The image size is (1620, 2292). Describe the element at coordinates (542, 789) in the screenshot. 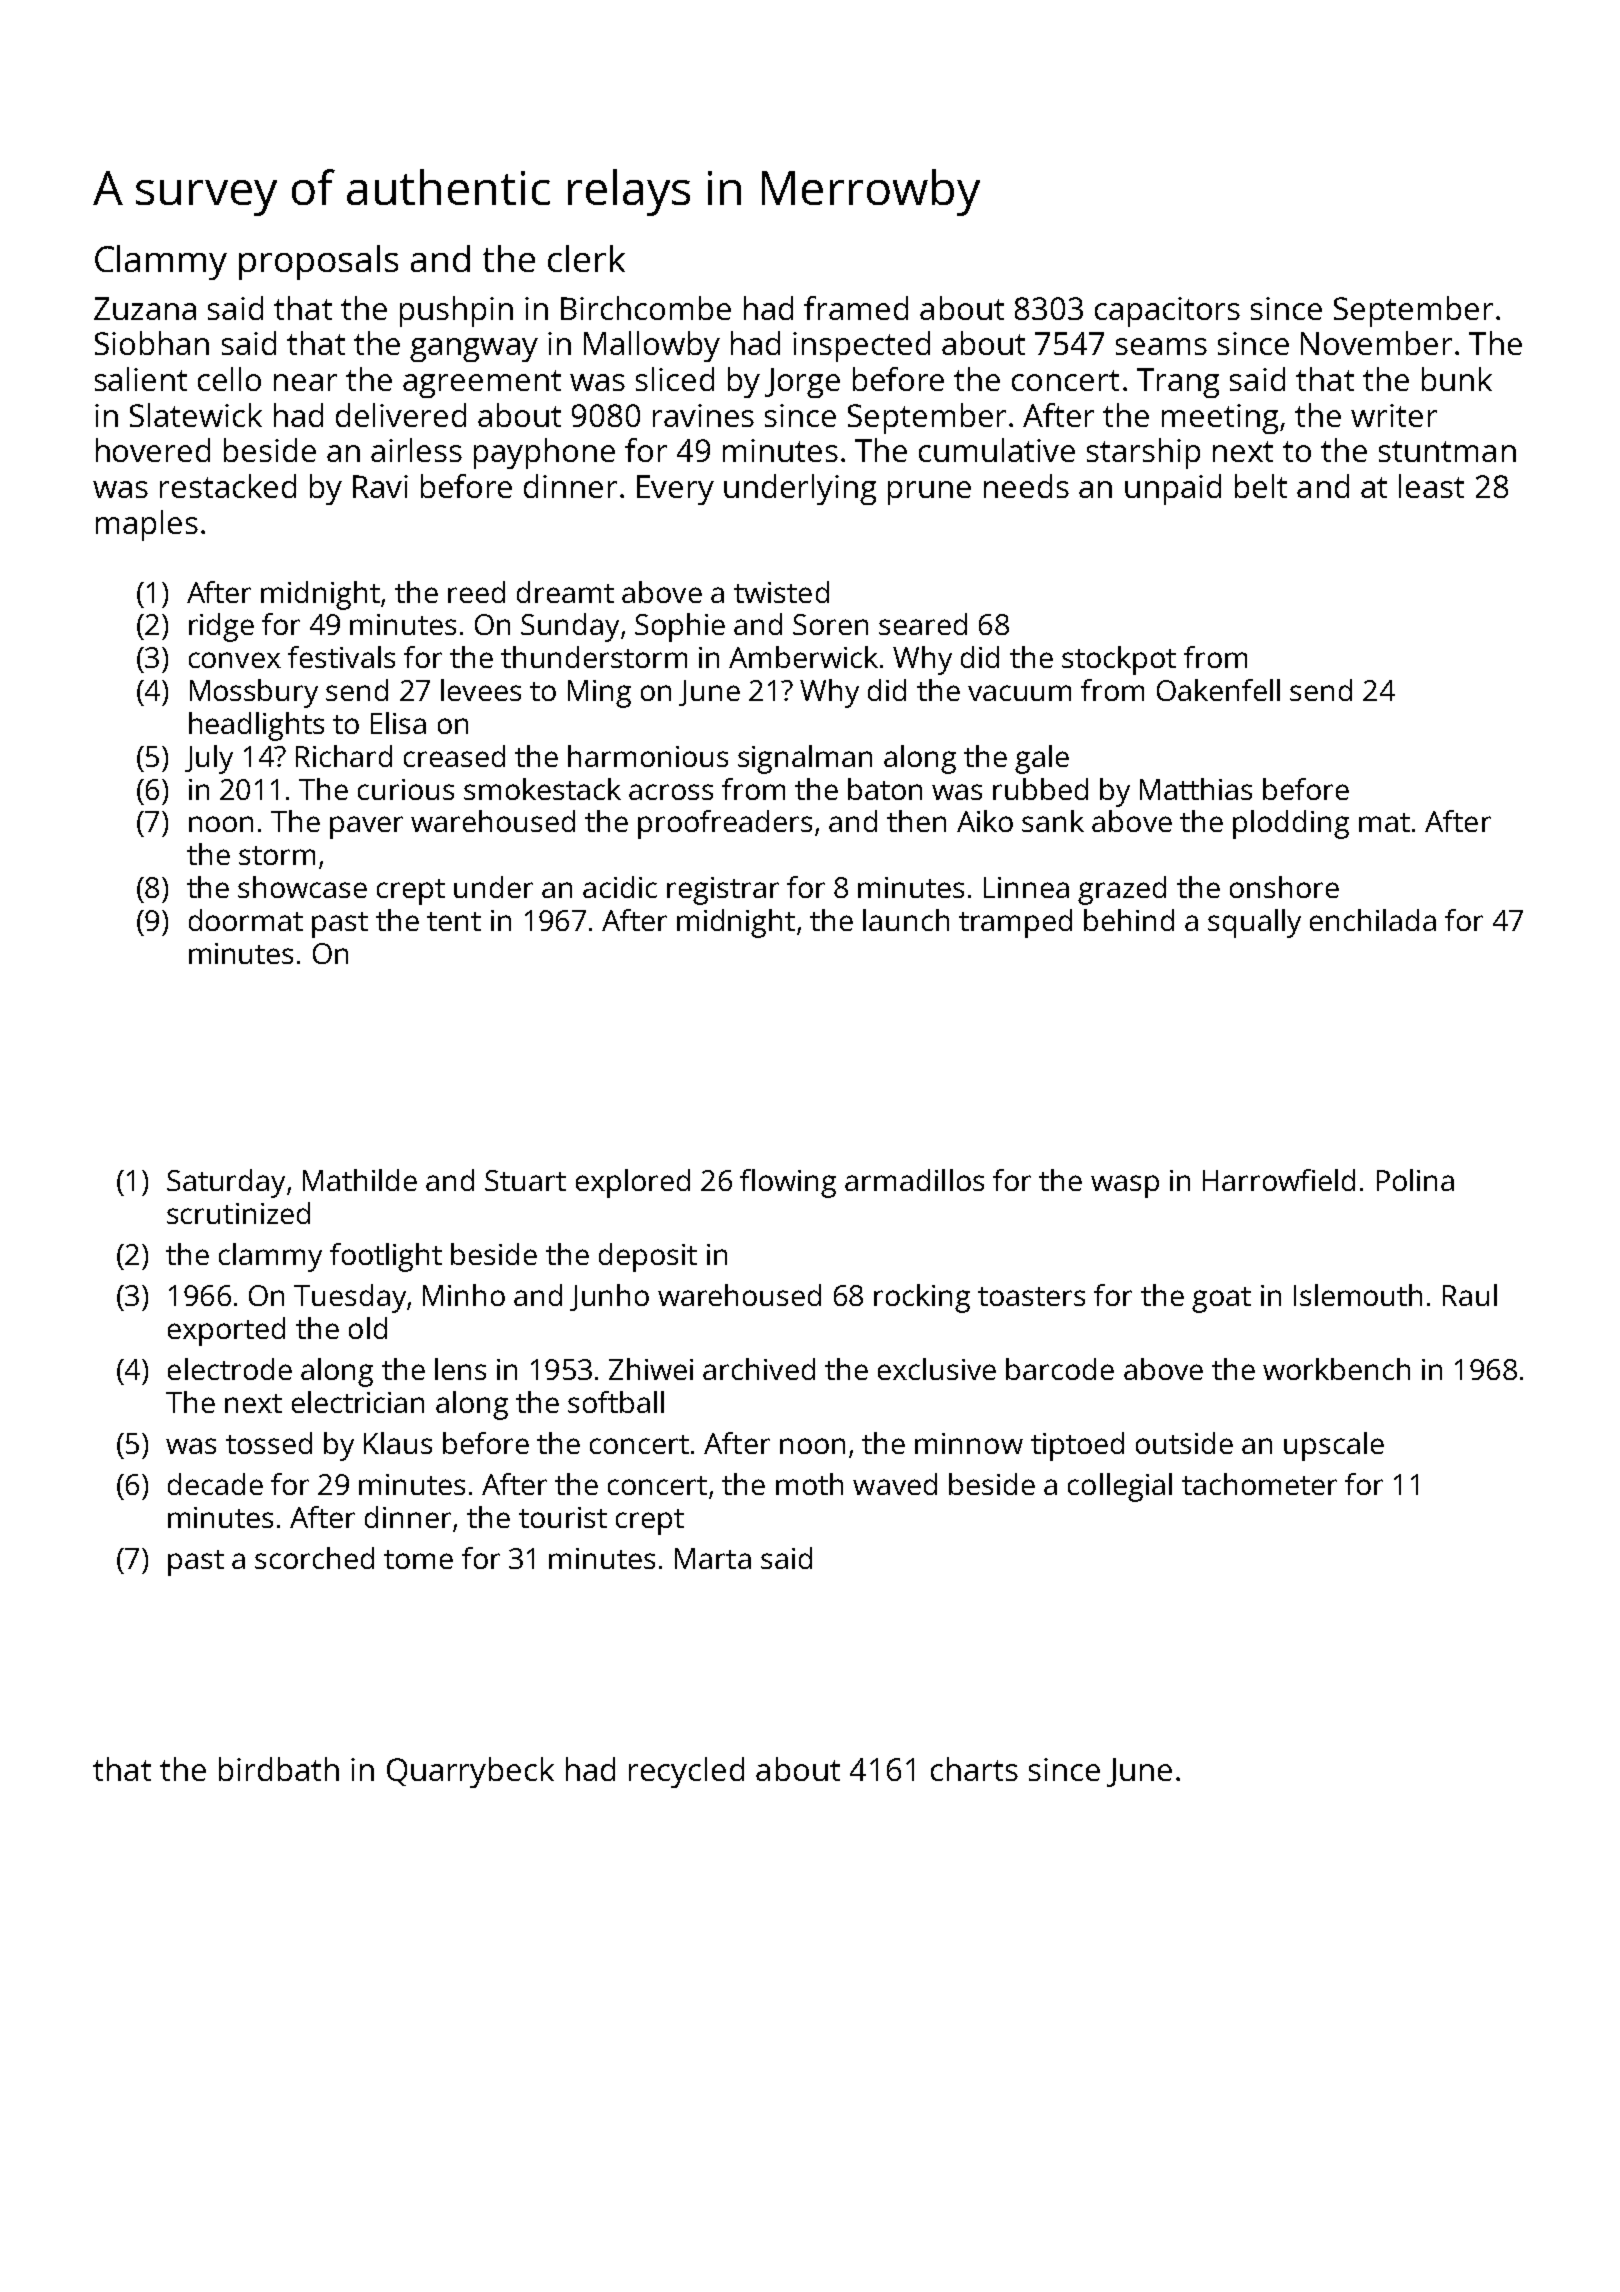

I see `smokestack` at that location.
